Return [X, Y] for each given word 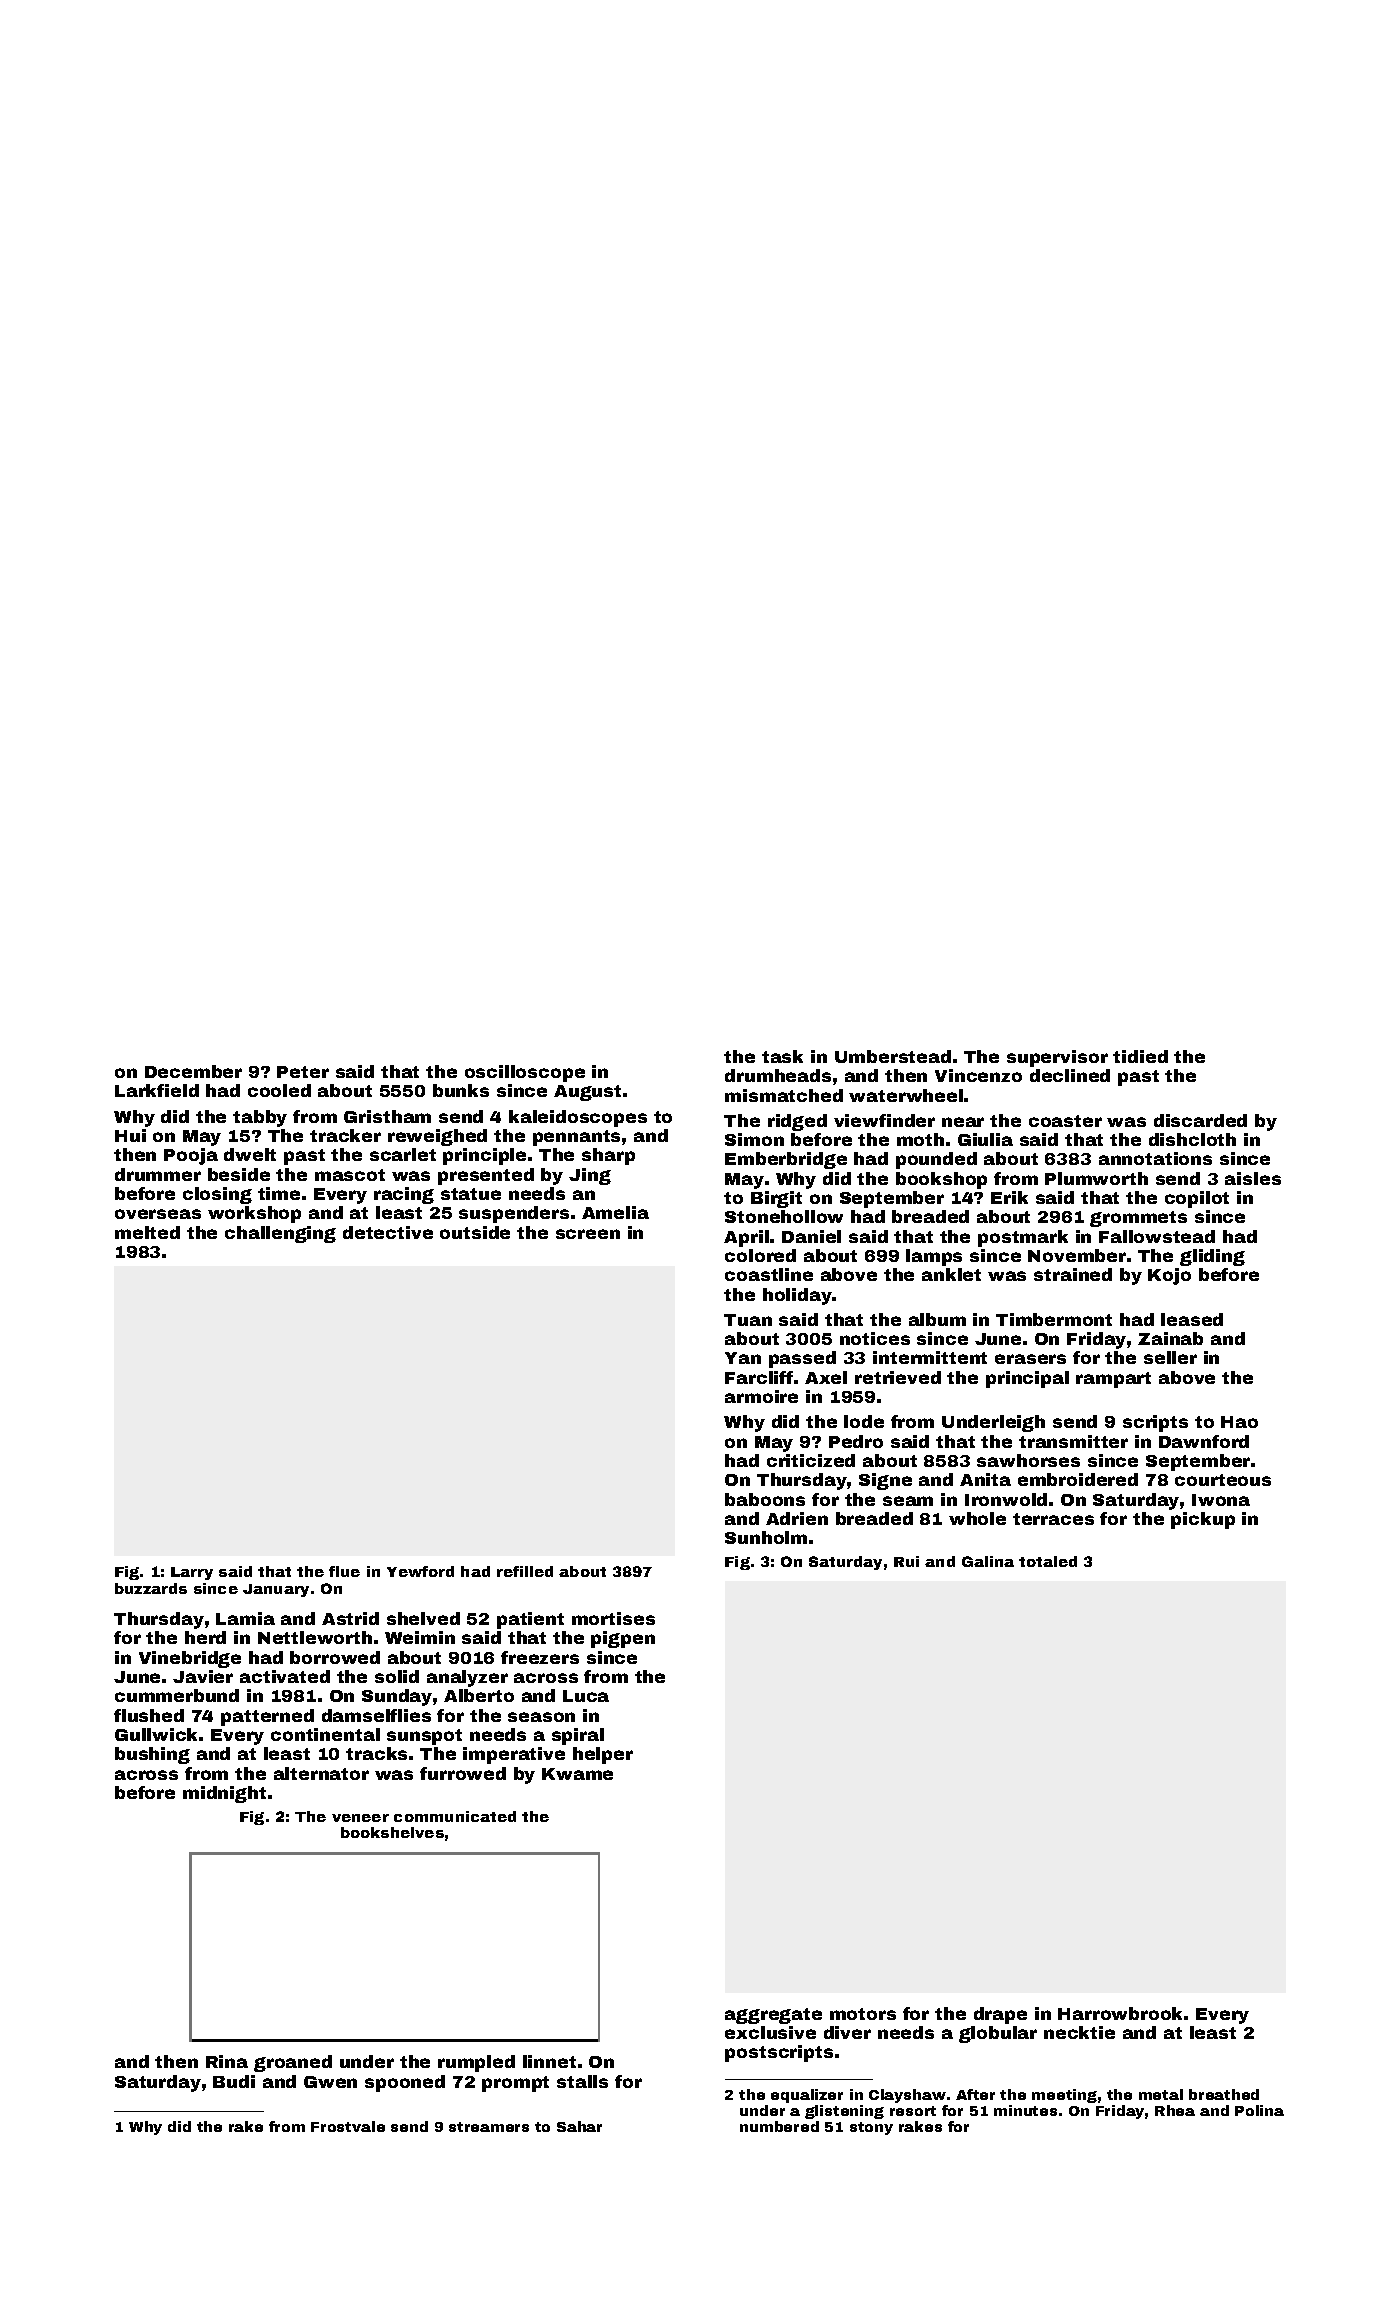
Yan [743, 1358]
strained [1073, 1274]
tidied [1140, 1056]
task [782, 1056]
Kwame [577, 1774]
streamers [489, 2127]
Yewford [420, 1571]
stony [871, 2128]
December [193, 1071]
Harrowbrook [1120, 2013]
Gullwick [156, 1734]
